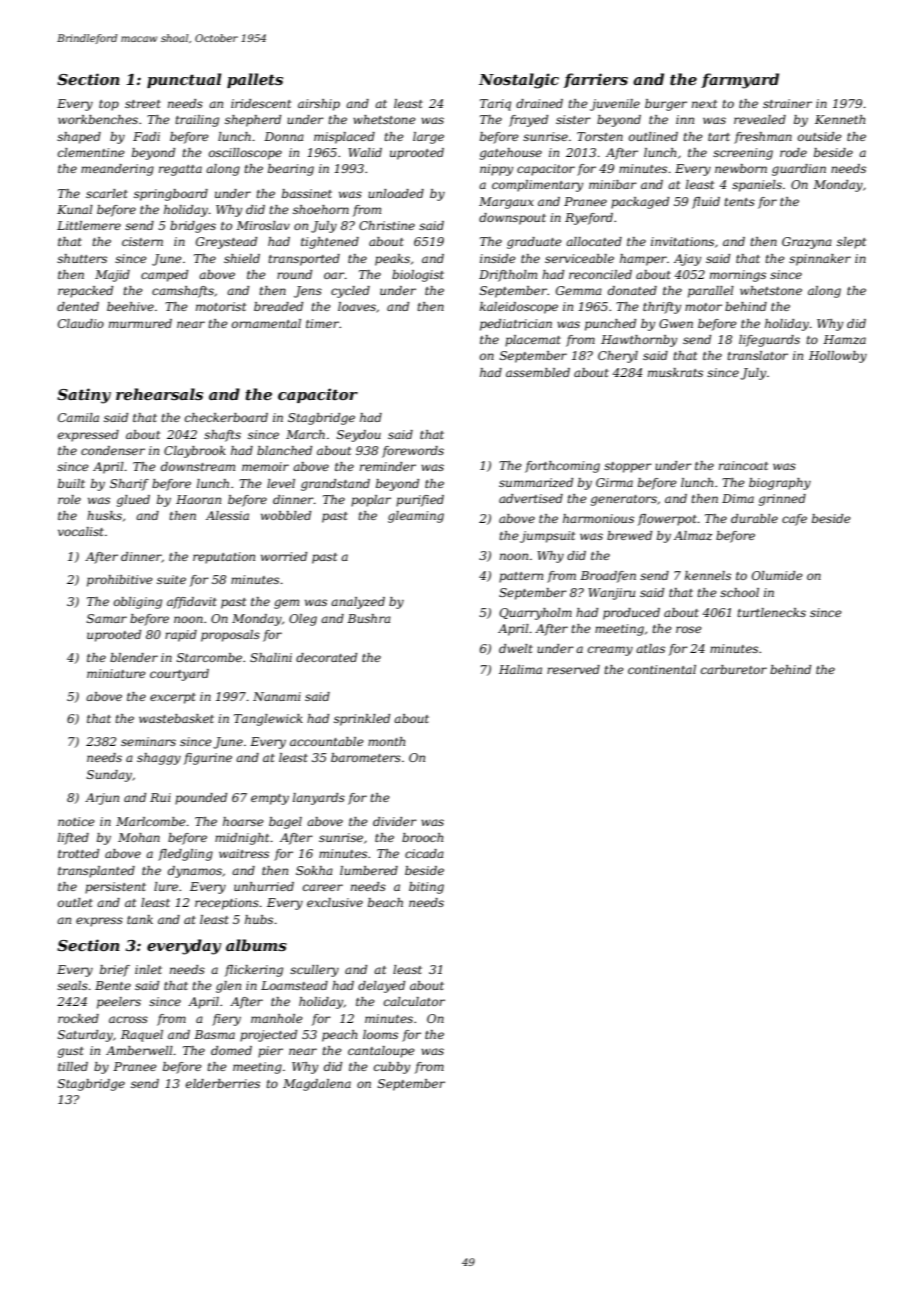  I want to click on cubby, so click(392, 1068).
